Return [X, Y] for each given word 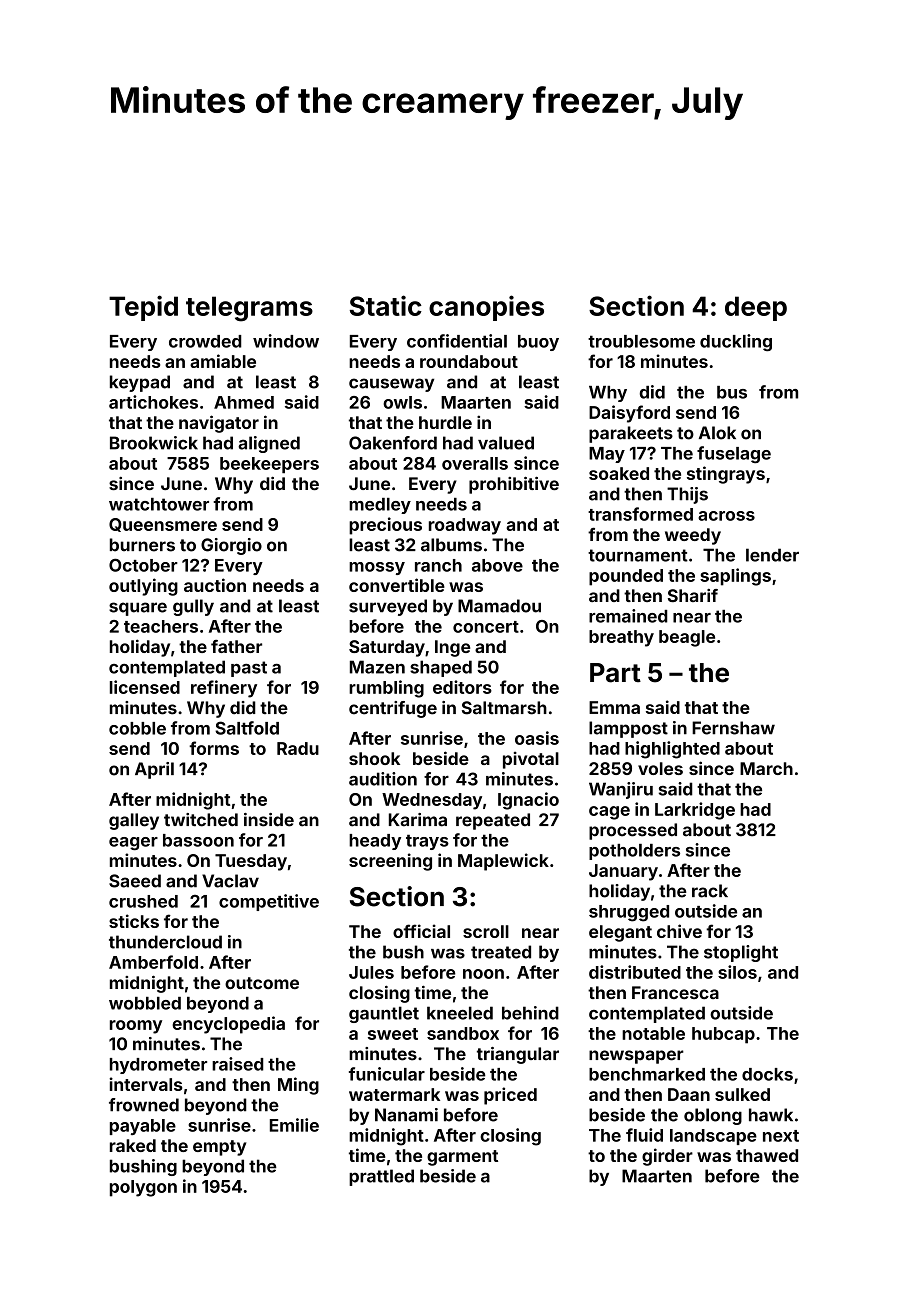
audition [383, 779]
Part [615, 673]
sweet [393, 1034]
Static [386, 305]
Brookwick [154, 443]
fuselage [734, 455]
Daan [689, 1094]
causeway [391, 385]
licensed [145, 687]
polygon [143, 1188]
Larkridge [695, 811]
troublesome [641, 341]
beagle [687, 638]
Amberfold [153, 962]
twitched [201, 820]
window [286, 341]
